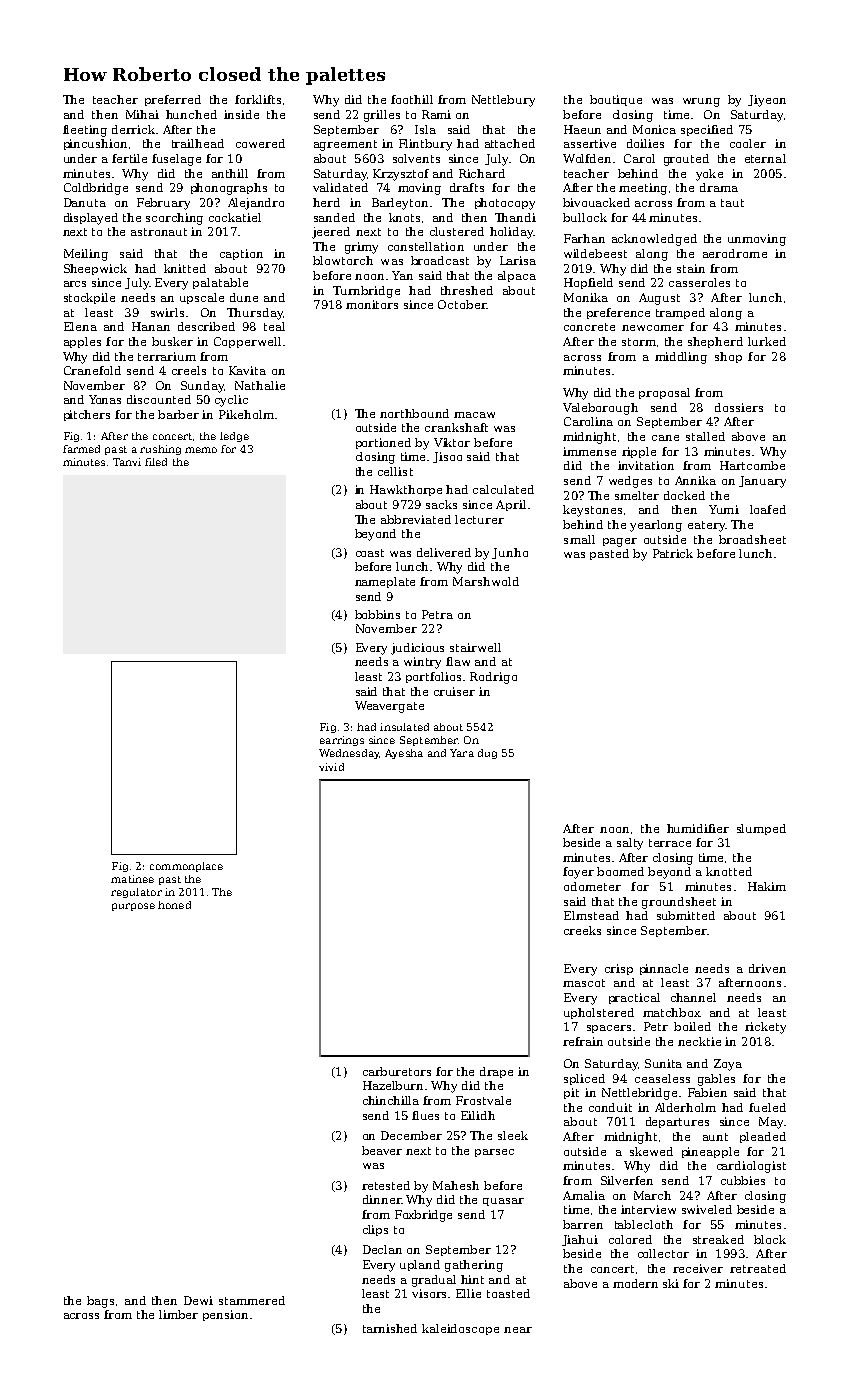 The height and width of the screenshot is (1400, 849). What do you see at coordinates (590, 143) in the screenshot?
I see `assertive` at bounding box center [590, 143].
